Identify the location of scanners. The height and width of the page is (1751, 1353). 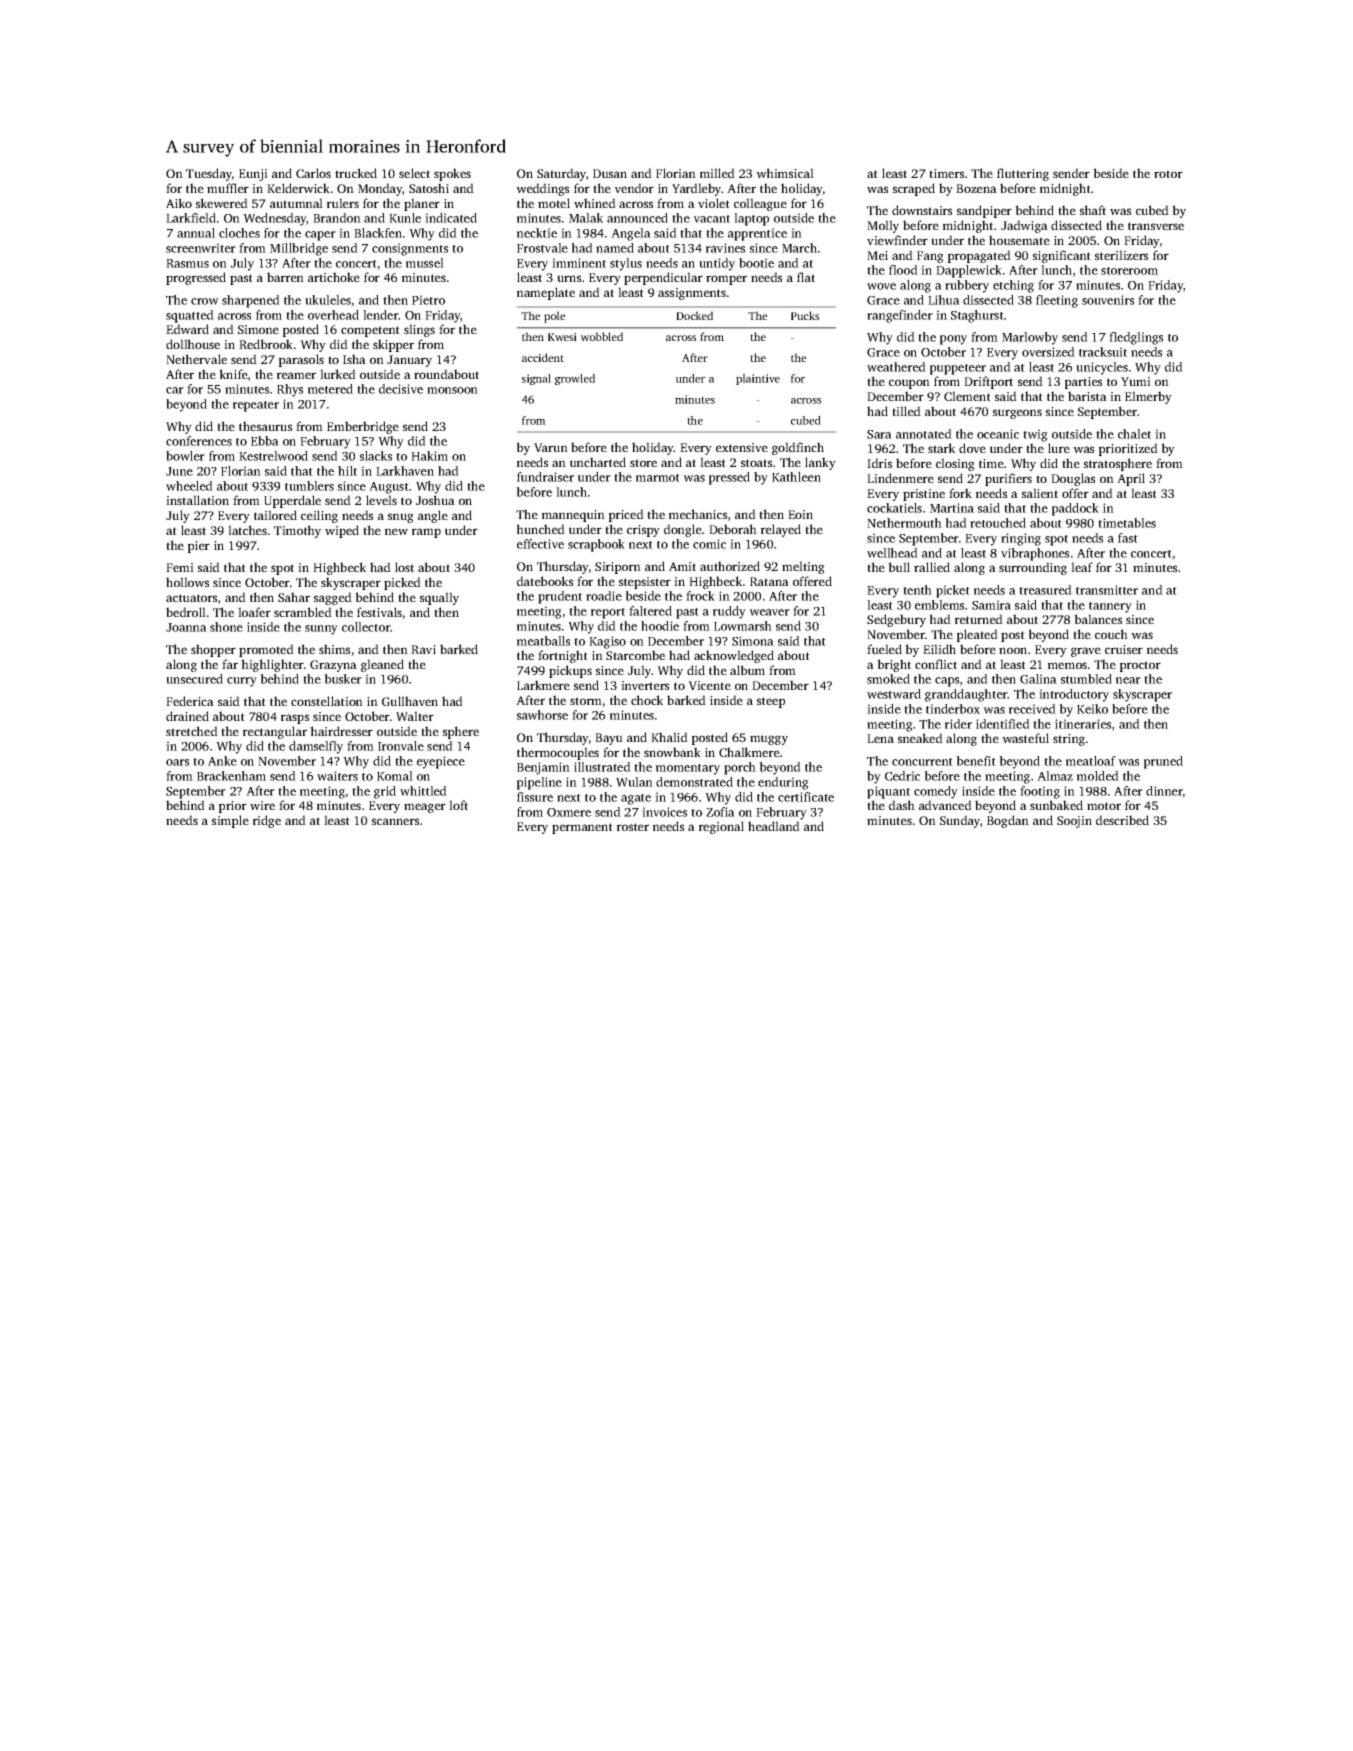
(395, 821).
